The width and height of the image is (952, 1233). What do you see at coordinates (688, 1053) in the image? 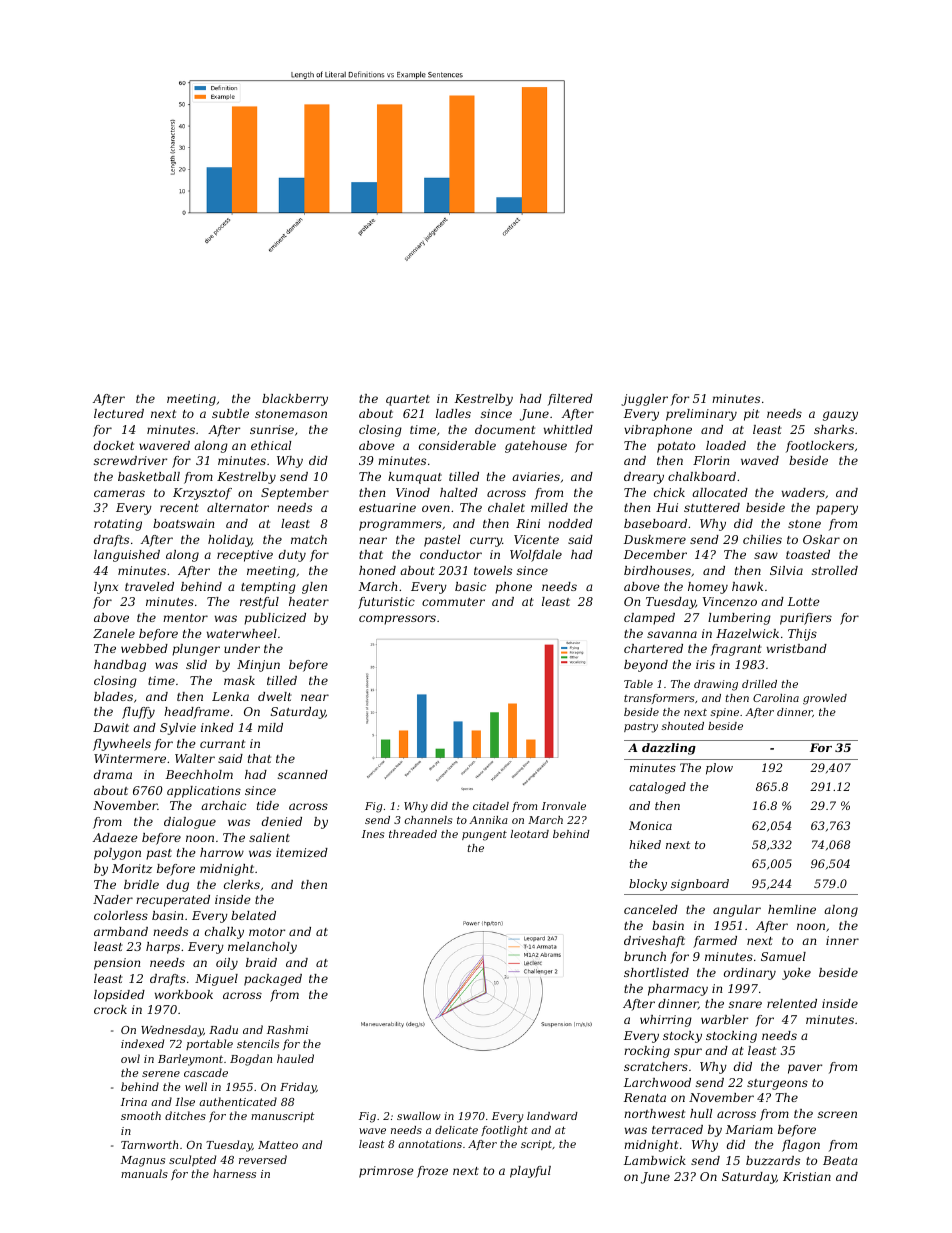
I see `spur` at bounding box center [688, 1053].
